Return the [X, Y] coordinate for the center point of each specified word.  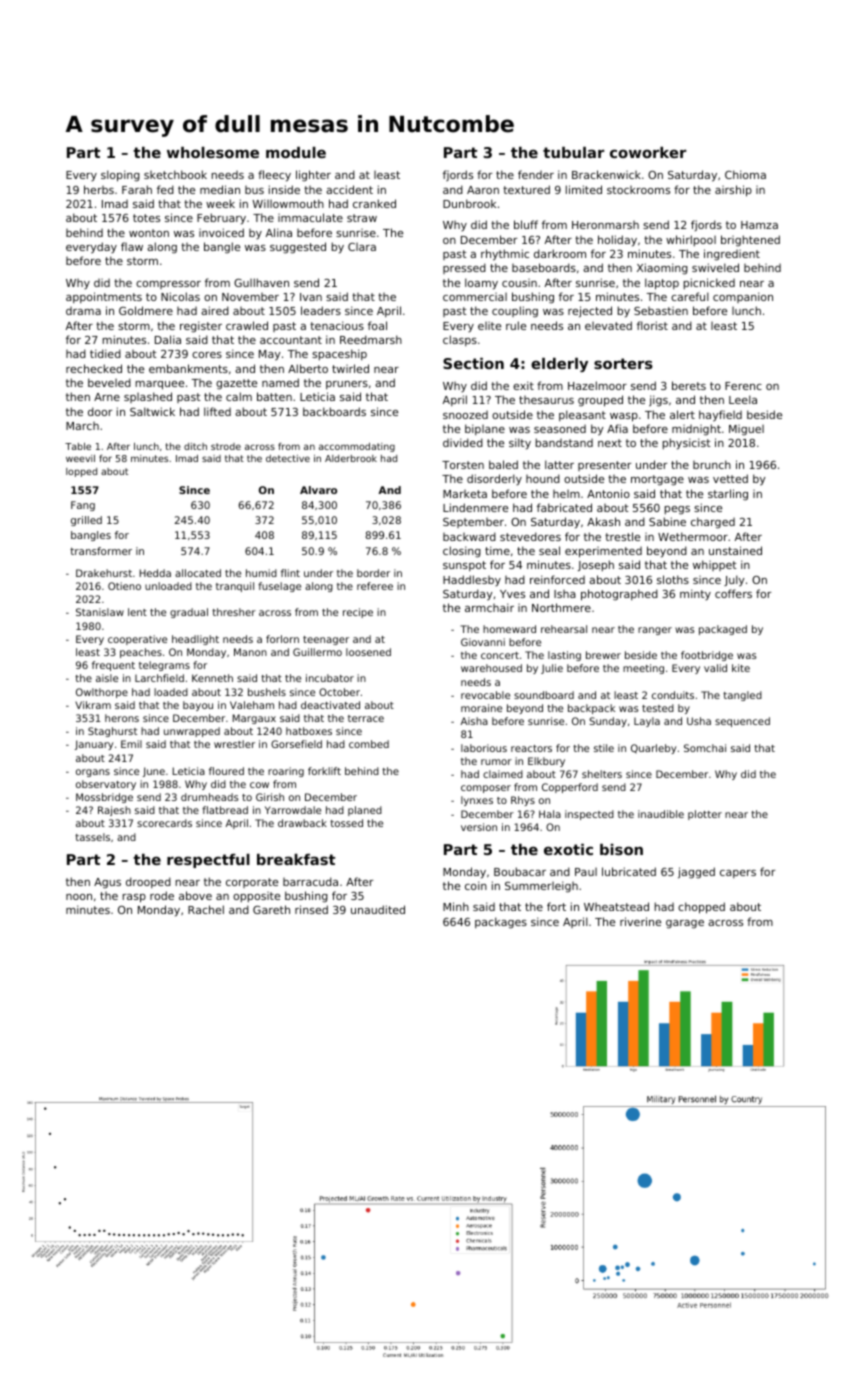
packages [501, 923]
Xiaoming [662, 269]
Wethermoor [693, 536]
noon [79, 897]
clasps [460, 340]
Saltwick [152, 411]
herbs [99, 189]
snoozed [465, 415]
